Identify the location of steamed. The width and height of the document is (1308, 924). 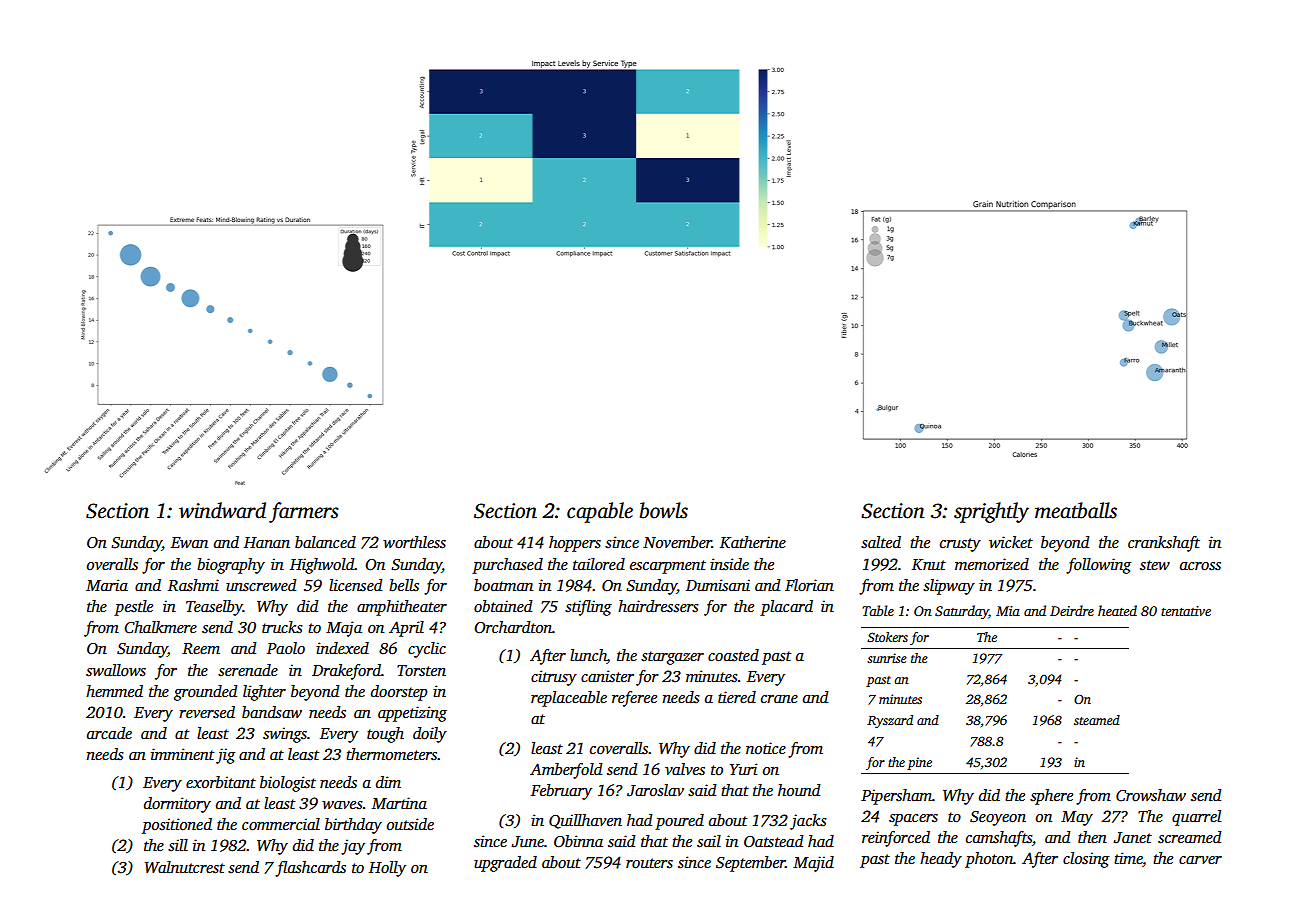
(1097, 720).
